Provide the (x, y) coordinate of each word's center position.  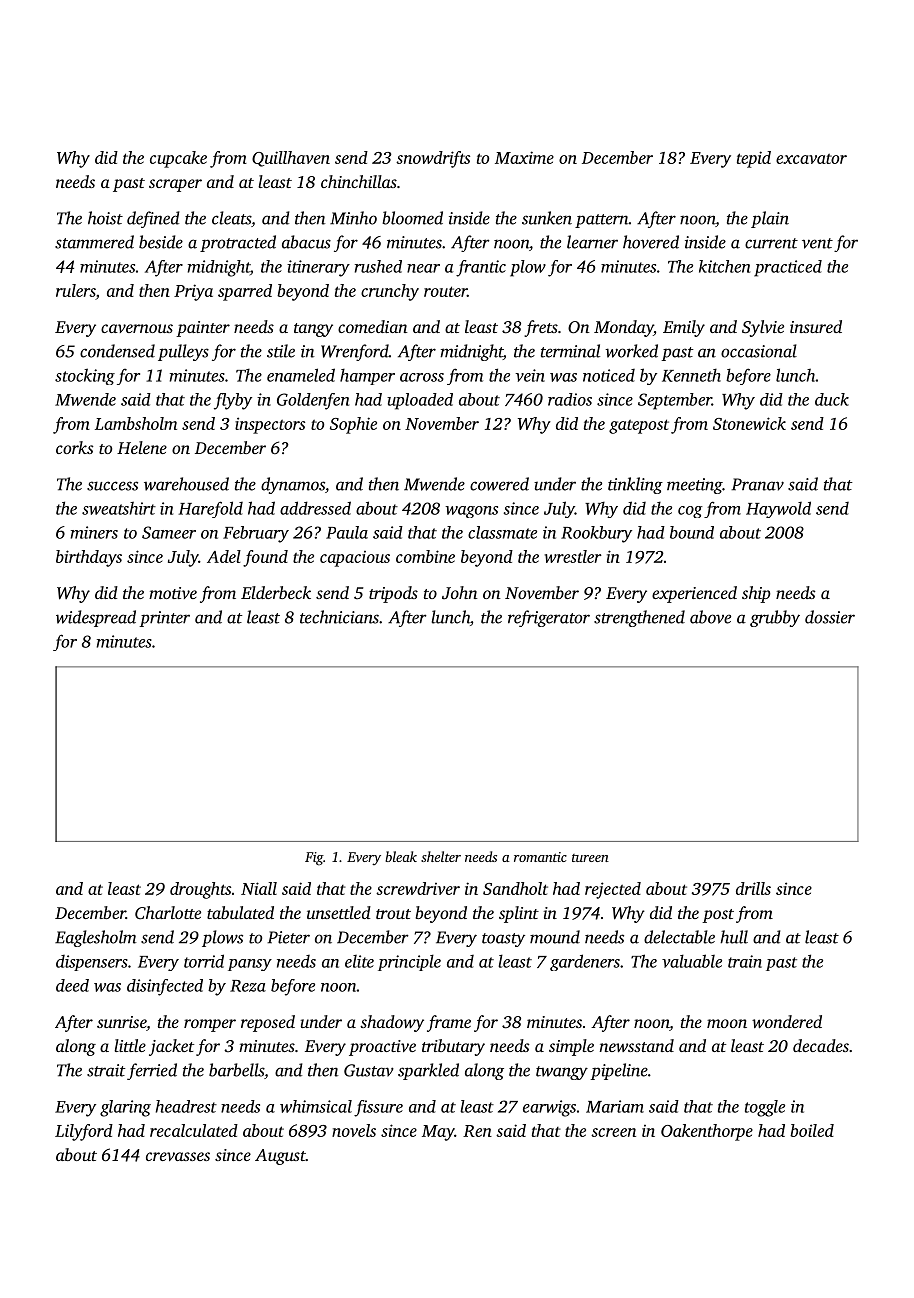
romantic (540, 857)
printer (164, 619)
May (438, 1133)
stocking (85, 376)
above (710, 617)
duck (832, 399)
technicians (339, 617)
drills (753, 888)
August (280, 1157)
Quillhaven (291, 159)
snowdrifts (433, 159)
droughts (200, 890)
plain (770, 219)
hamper (367, 376)
